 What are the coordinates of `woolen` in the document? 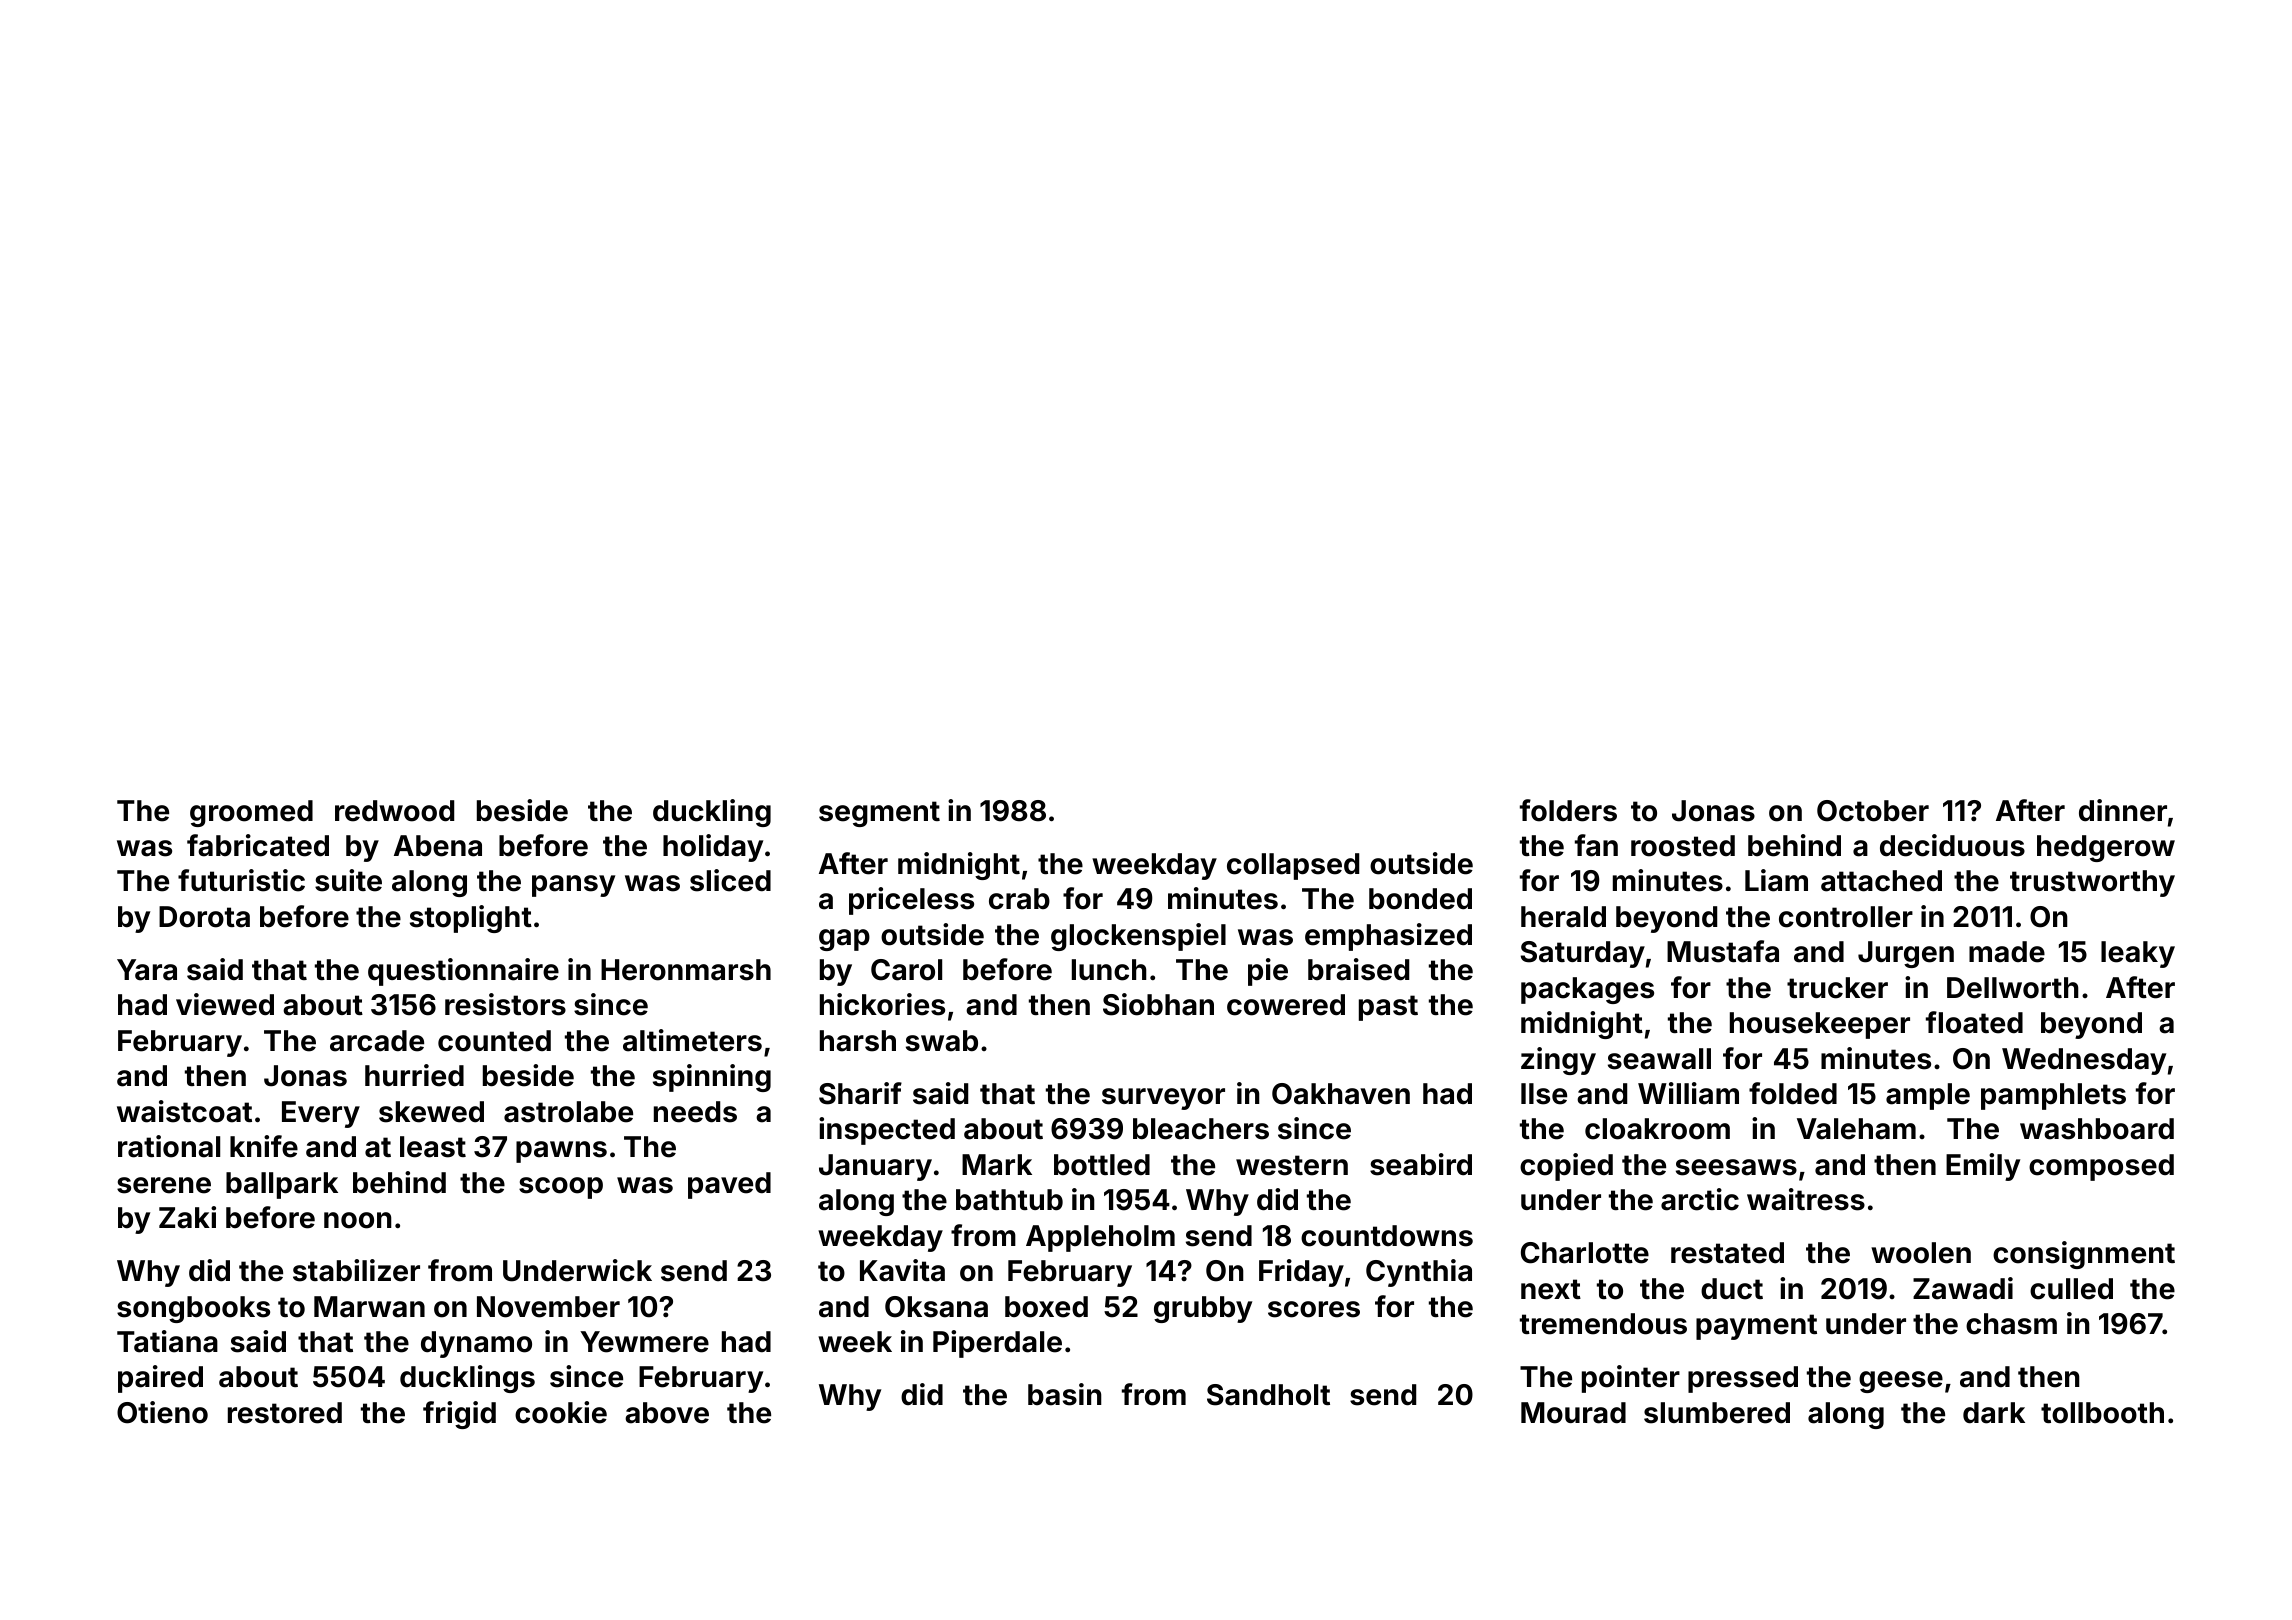 It's located at (1921, 1253).
